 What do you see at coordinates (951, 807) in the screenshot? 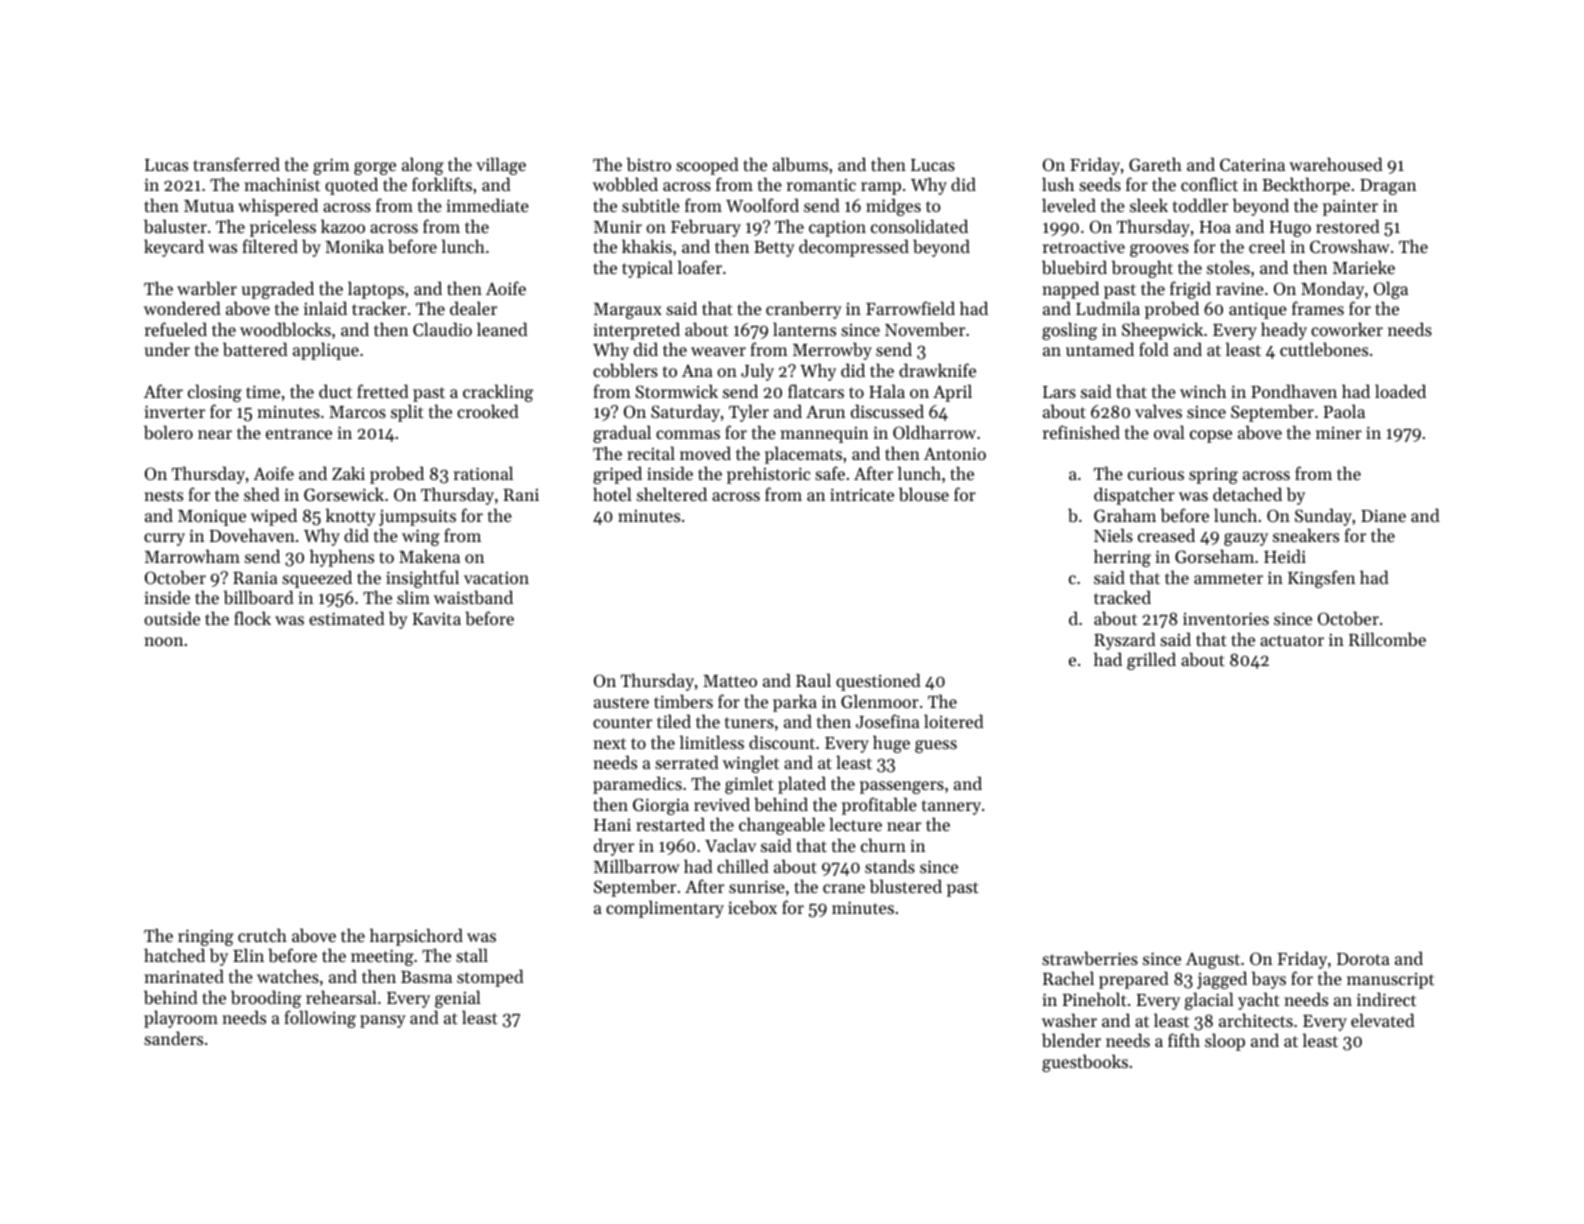
I see `tannery` at bounding box center [951, 807].
